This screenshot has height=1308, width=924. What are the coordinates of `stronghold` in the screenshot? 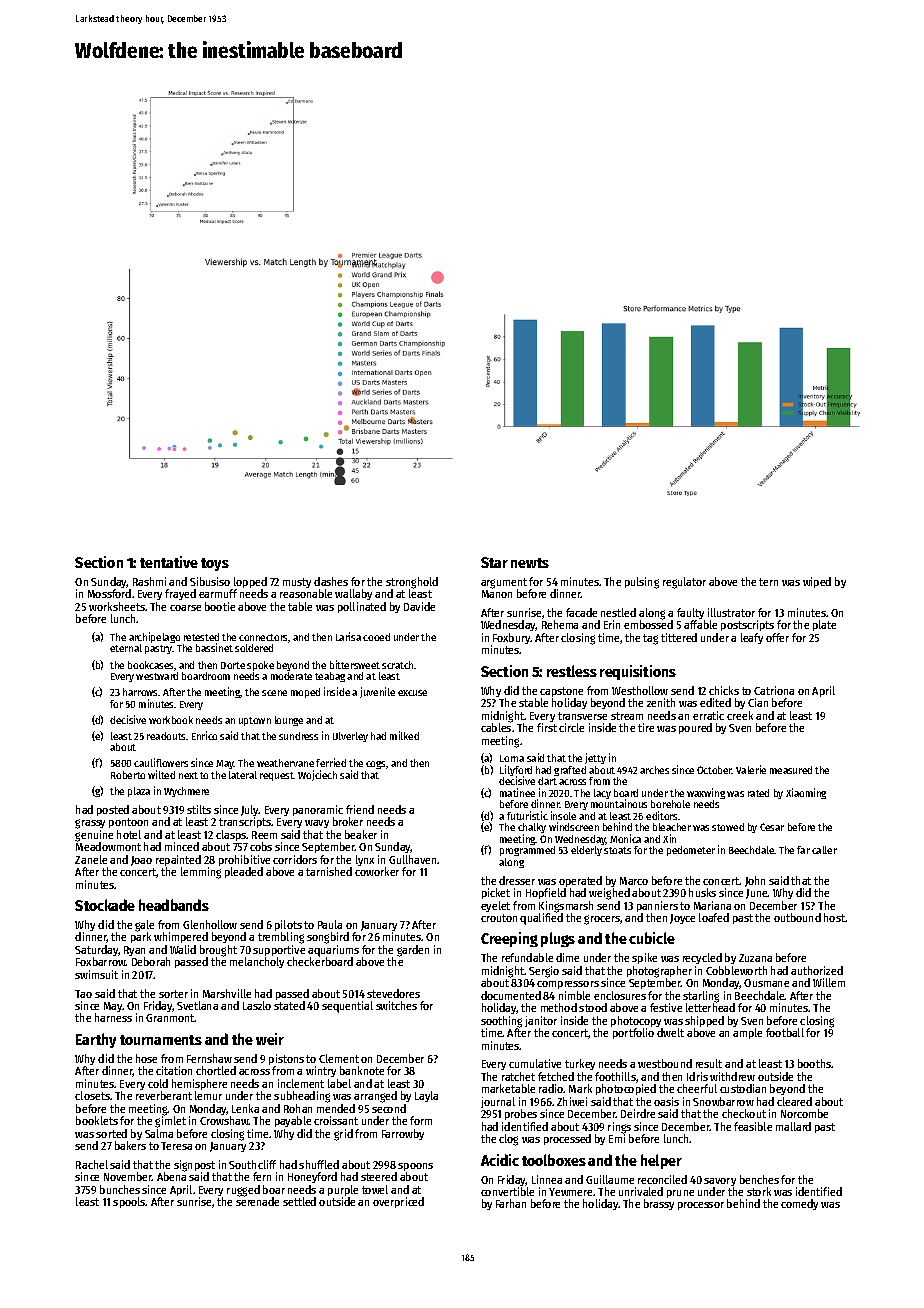 It's located at (412, 583).
